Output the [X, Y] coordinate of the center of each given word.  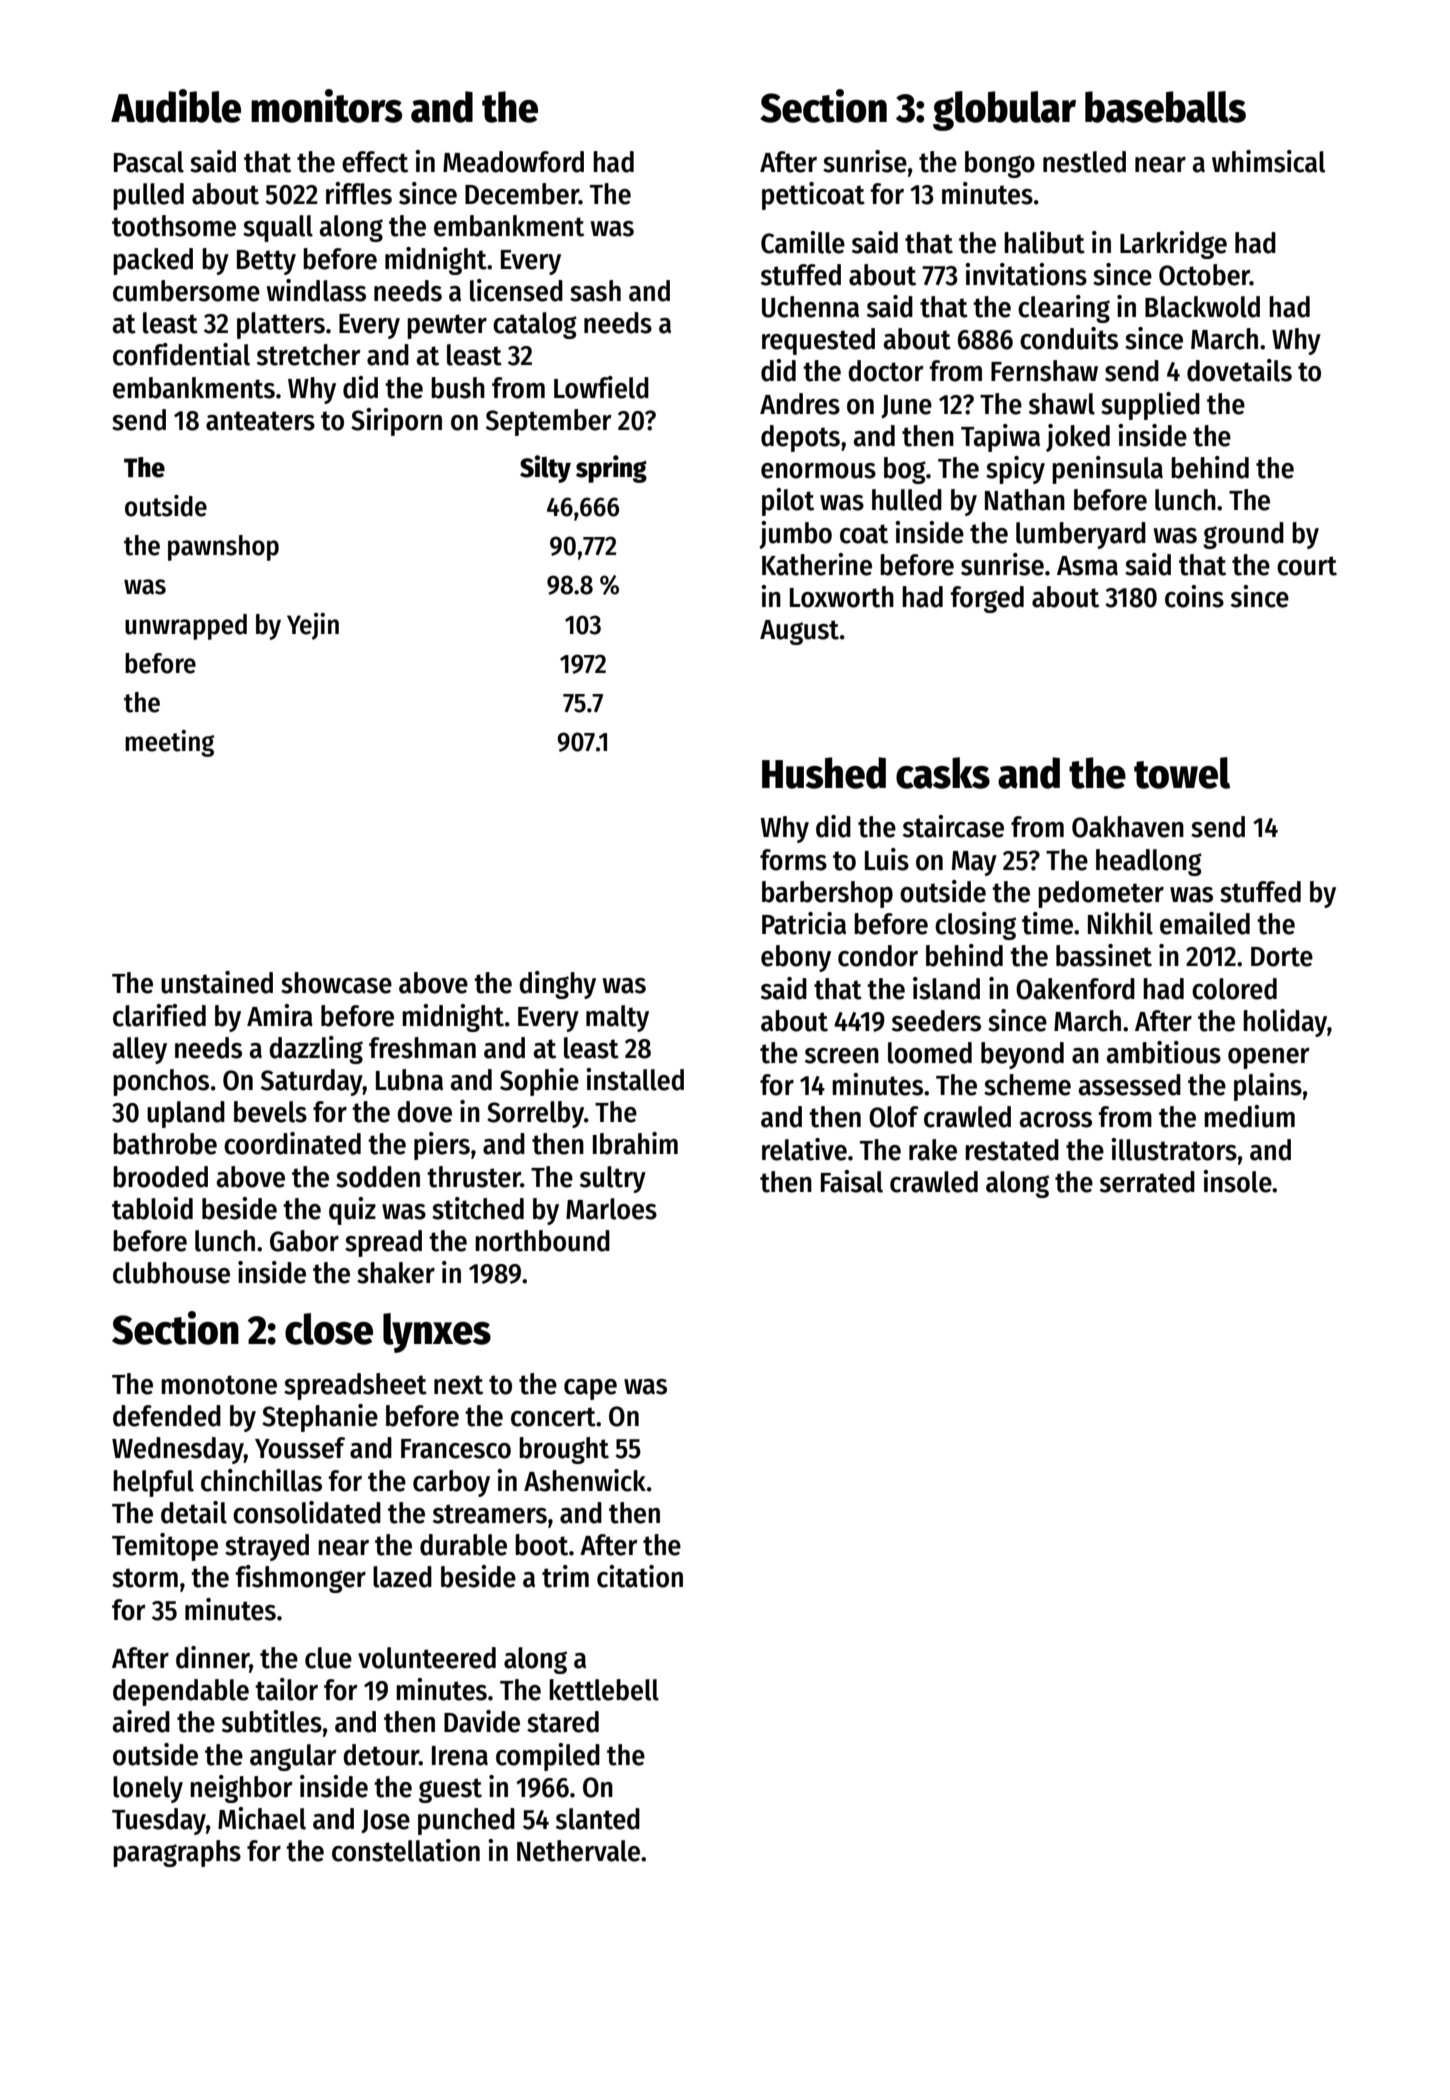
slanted [598, 1819]
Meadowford [513, 162]
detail [194, 1512]
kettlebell [604, 1690]
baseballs [1165, 107]
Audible [176, 106]
